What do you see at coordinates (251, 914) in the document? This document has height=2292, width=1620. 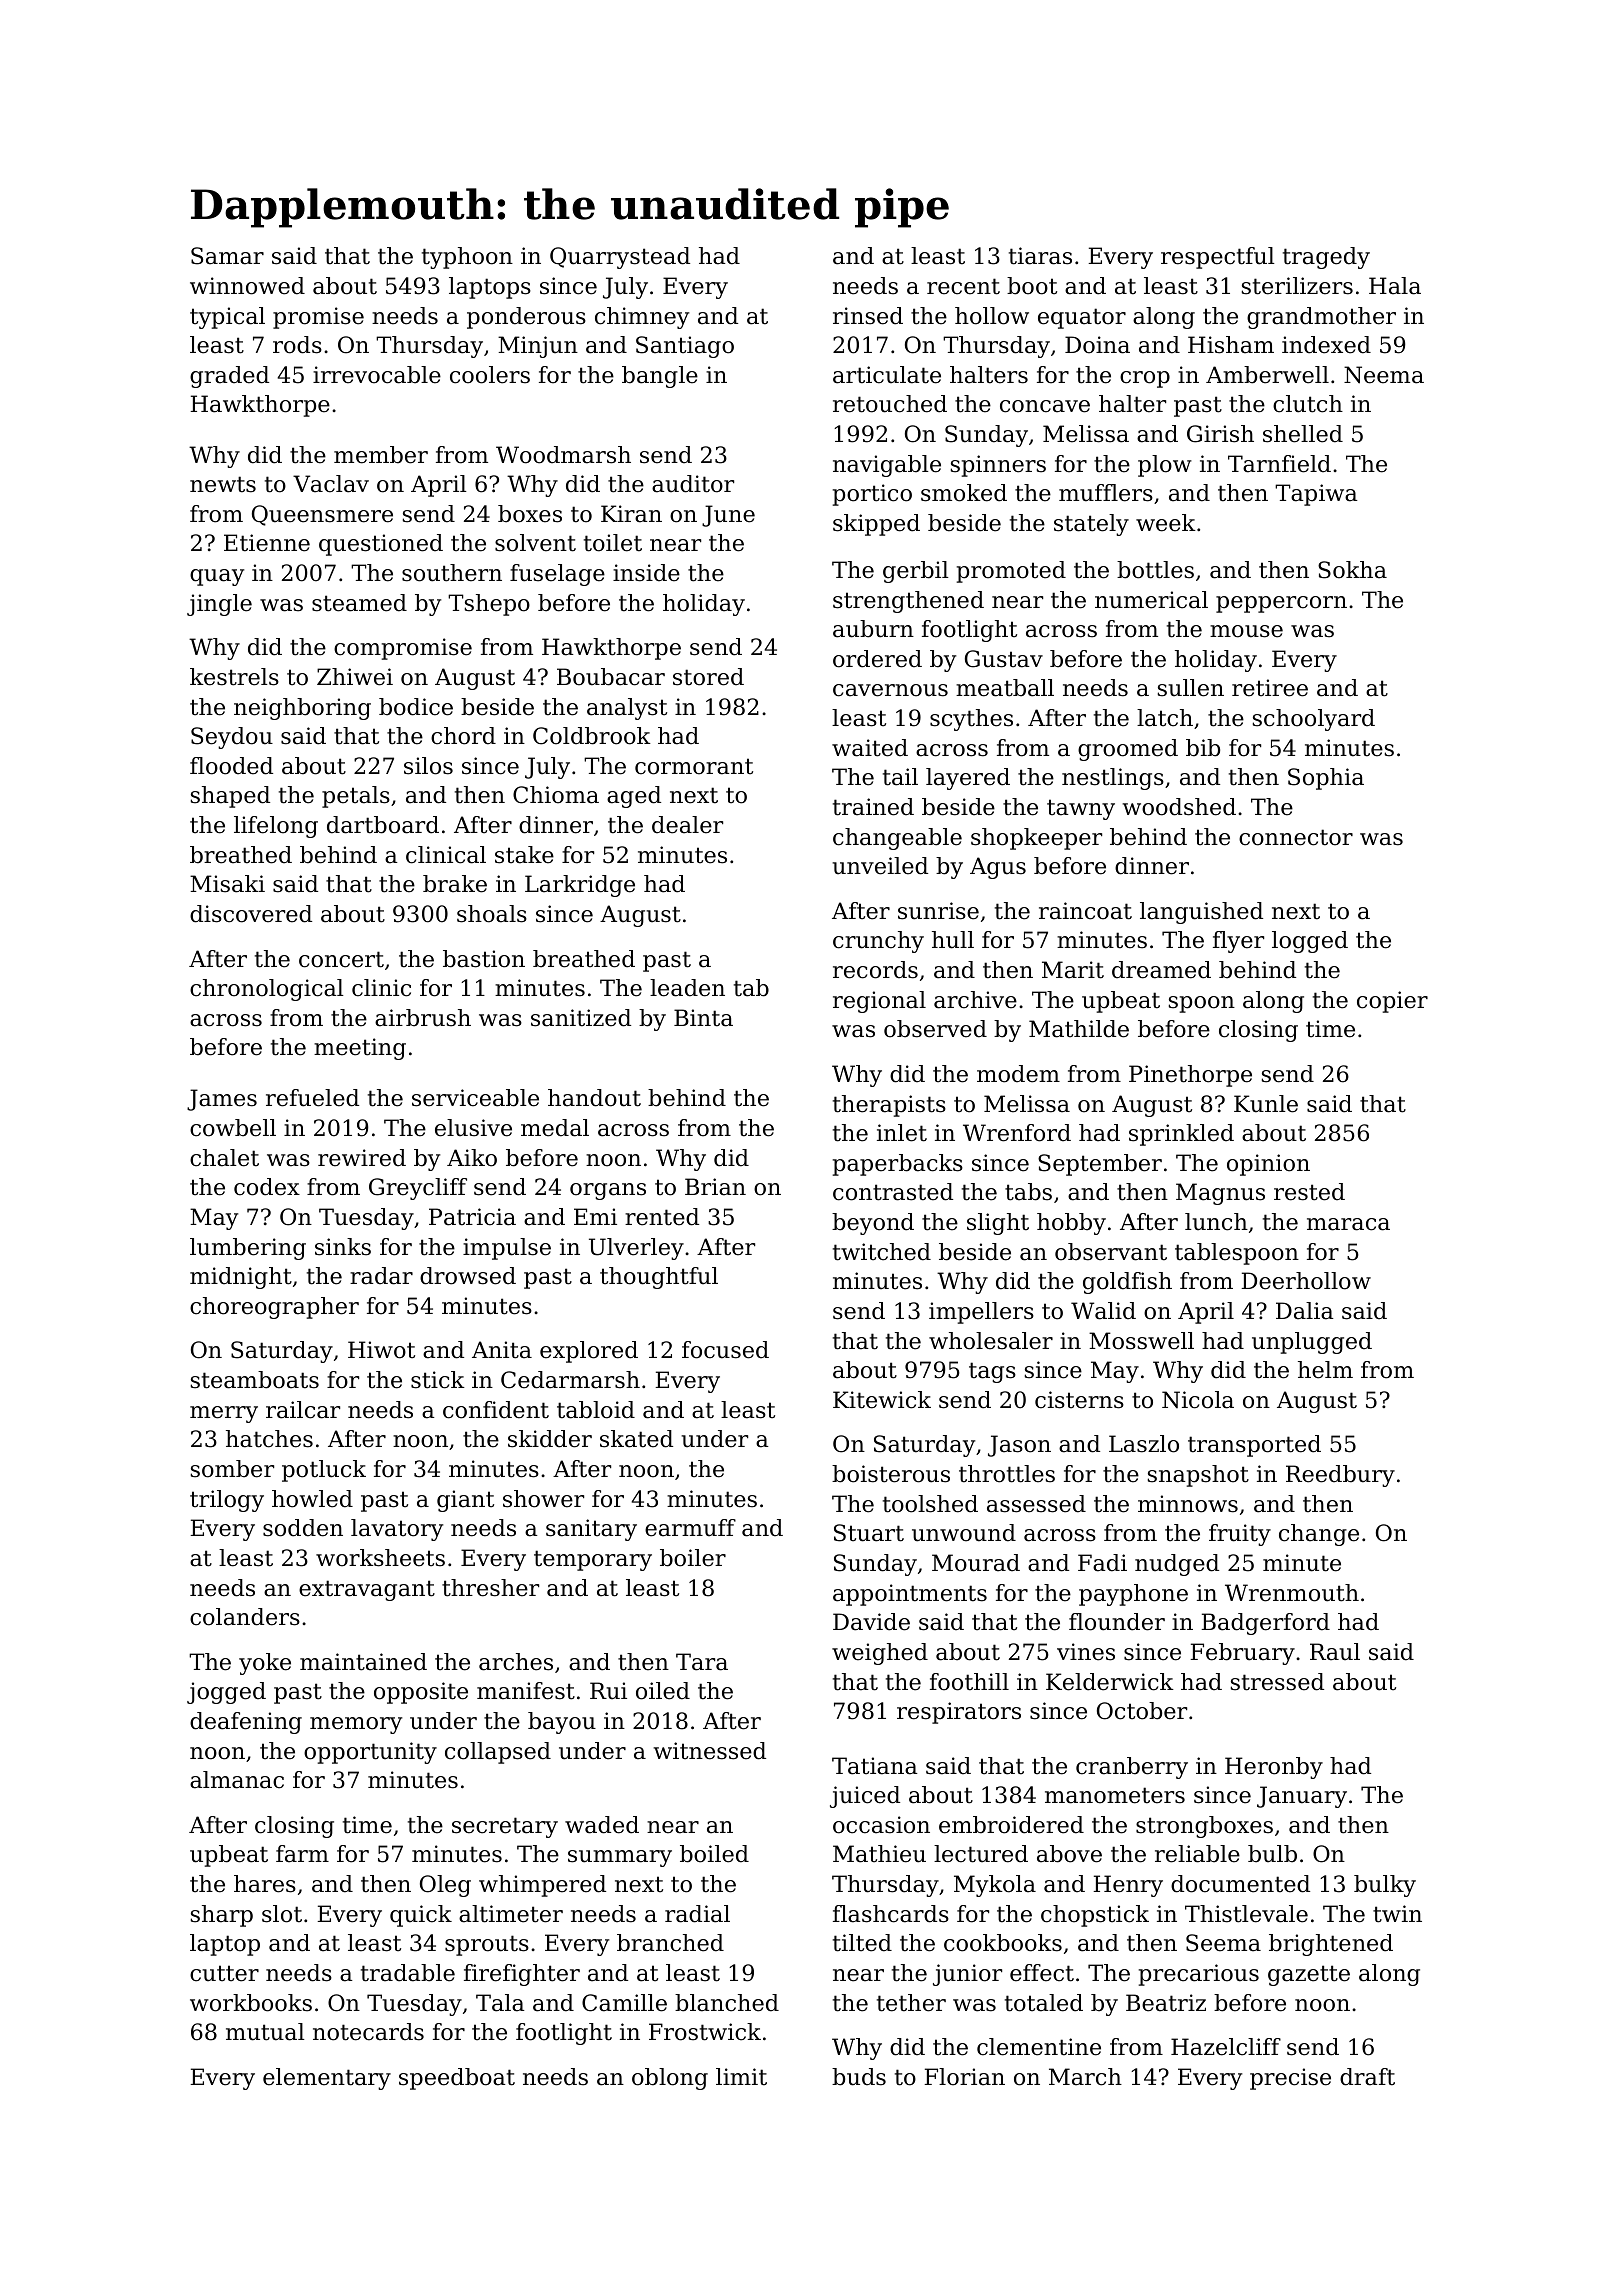 I see `discovered` at bounding box center [251, 914].
